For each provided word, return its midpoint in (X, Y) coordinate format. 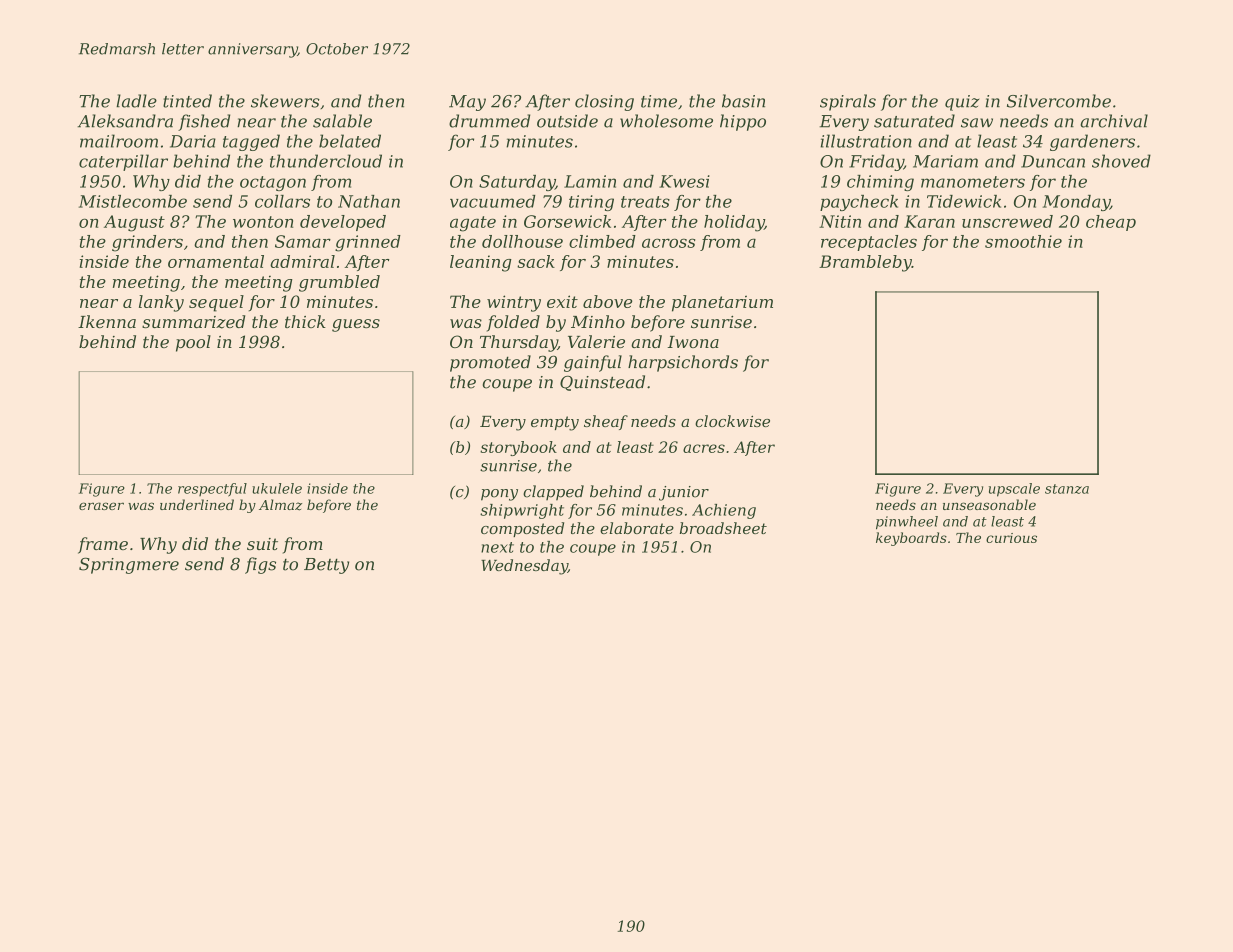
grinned (368, 243)
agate (473, 224)
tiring (591, 203)
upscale (1014, 490)
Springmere (129, 565)
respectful (212, 490)
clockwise (732, 421)
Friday (876, 162)
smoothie (1023, 241)
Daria (193, 141)
